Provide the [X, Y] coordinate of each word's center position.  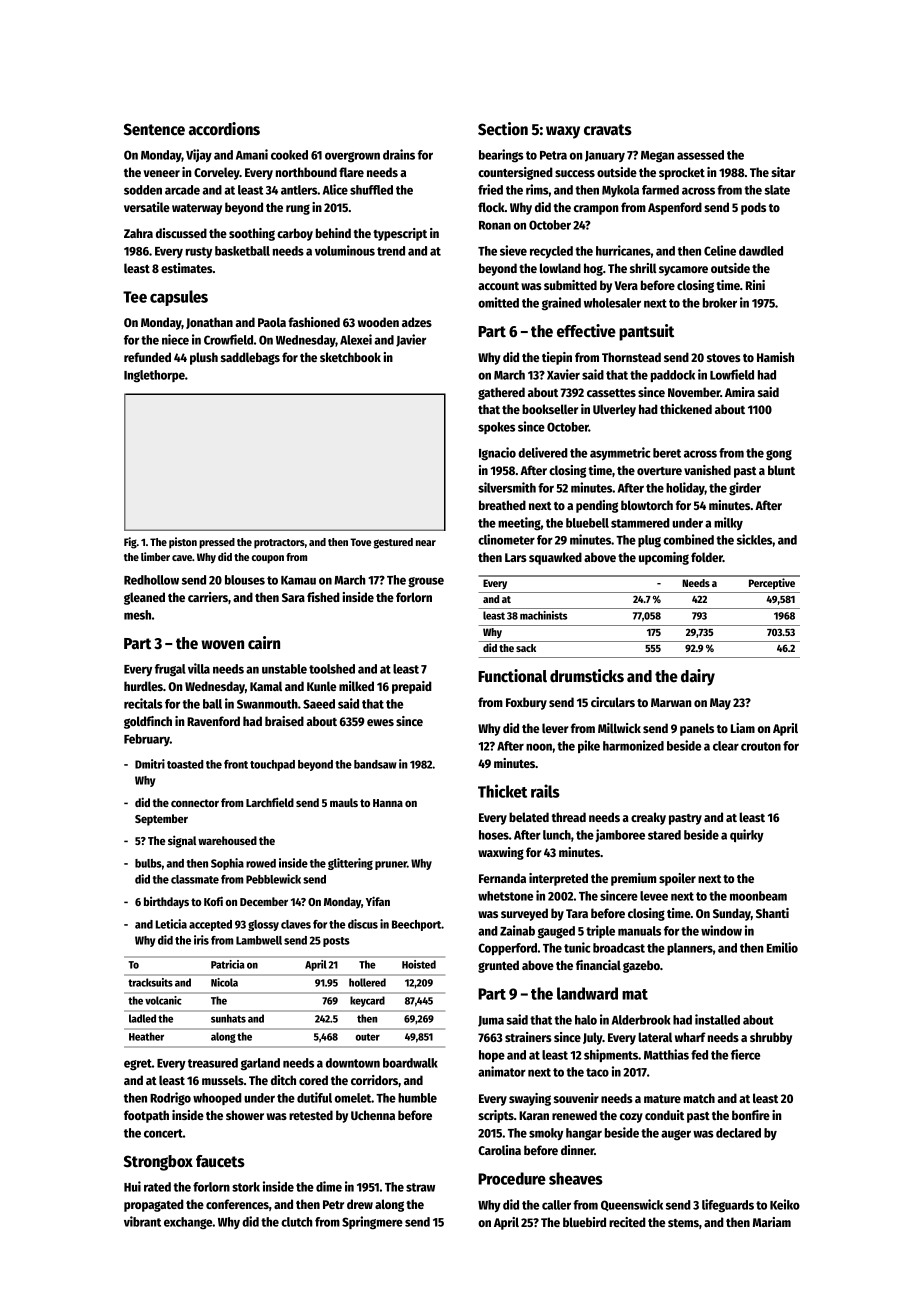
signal [182, 841]
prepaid [412, 687]
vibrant [142, 1221]
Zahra [138, 233]
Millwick [619, 728]
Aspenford [675, 208]
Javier [411, 340]
